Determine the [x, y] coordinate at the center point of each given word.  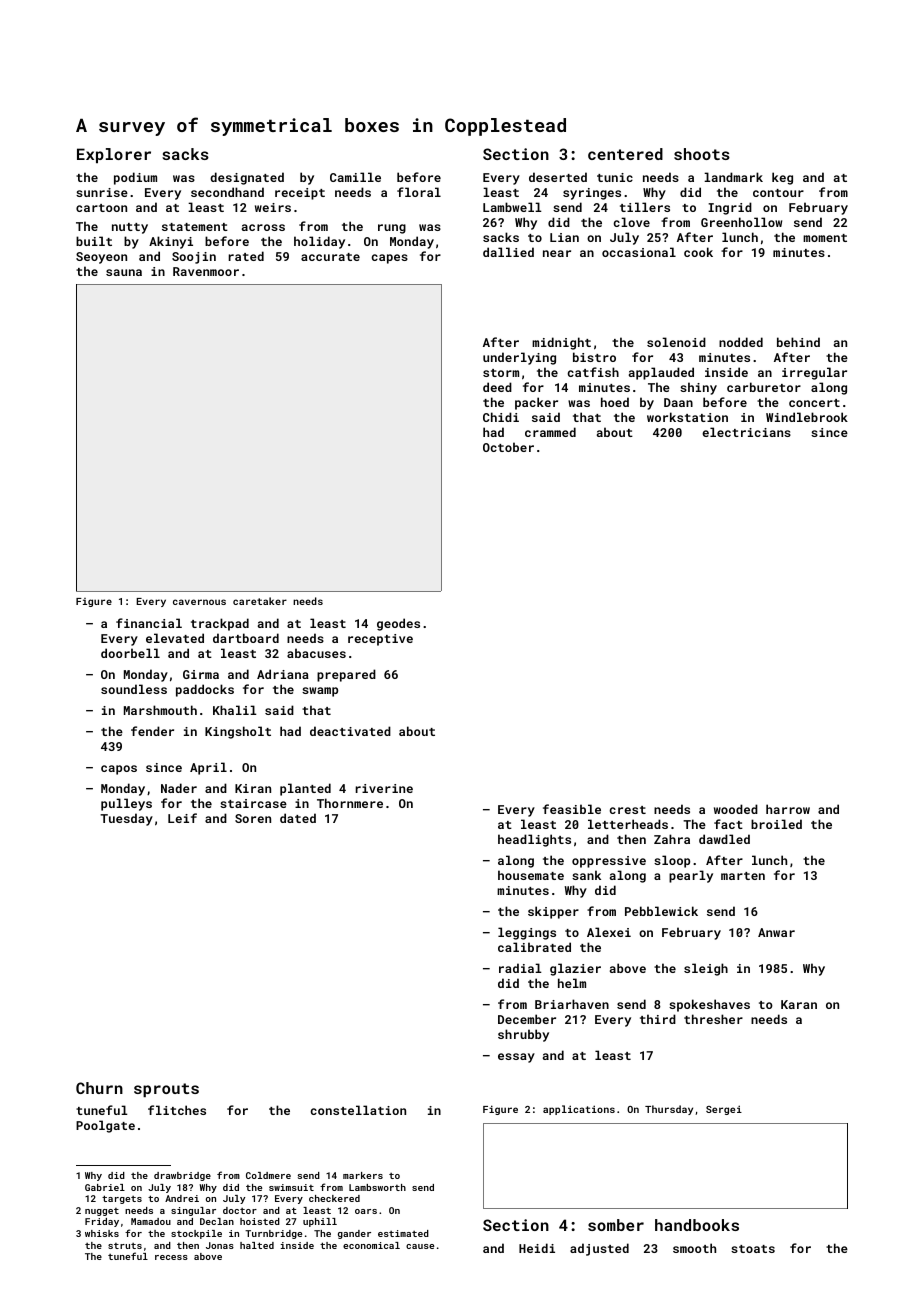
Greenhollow [741, 222]
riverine [384, 788]
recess [171, 1257]
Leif [182, 818]
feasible [572, 809]
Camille [355, 177]
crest [627, 810]
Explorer [114, 155]
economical [371, 1245]
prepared [346, 675]
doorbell [130, 653]
